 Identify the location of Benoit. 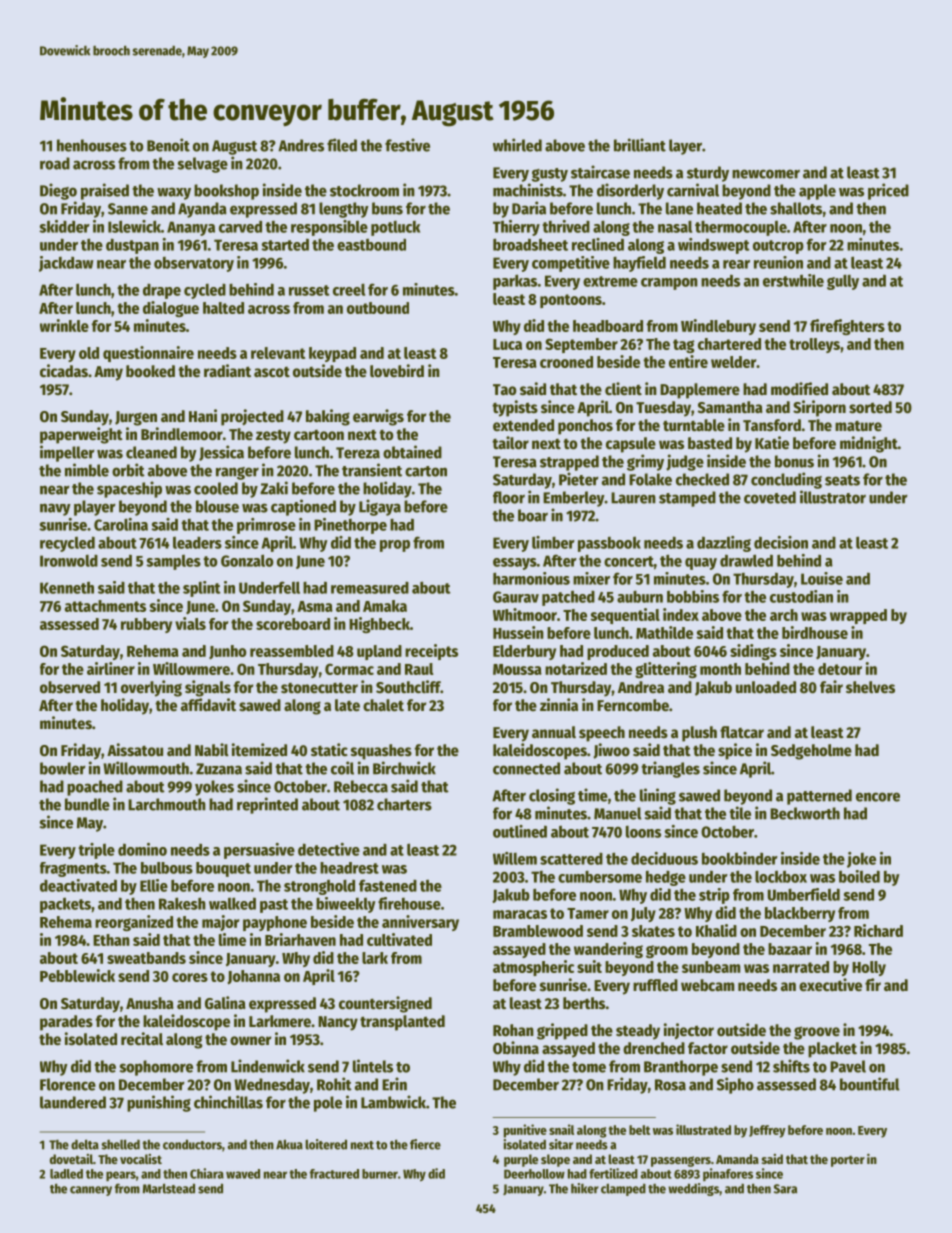
(168, 145).
